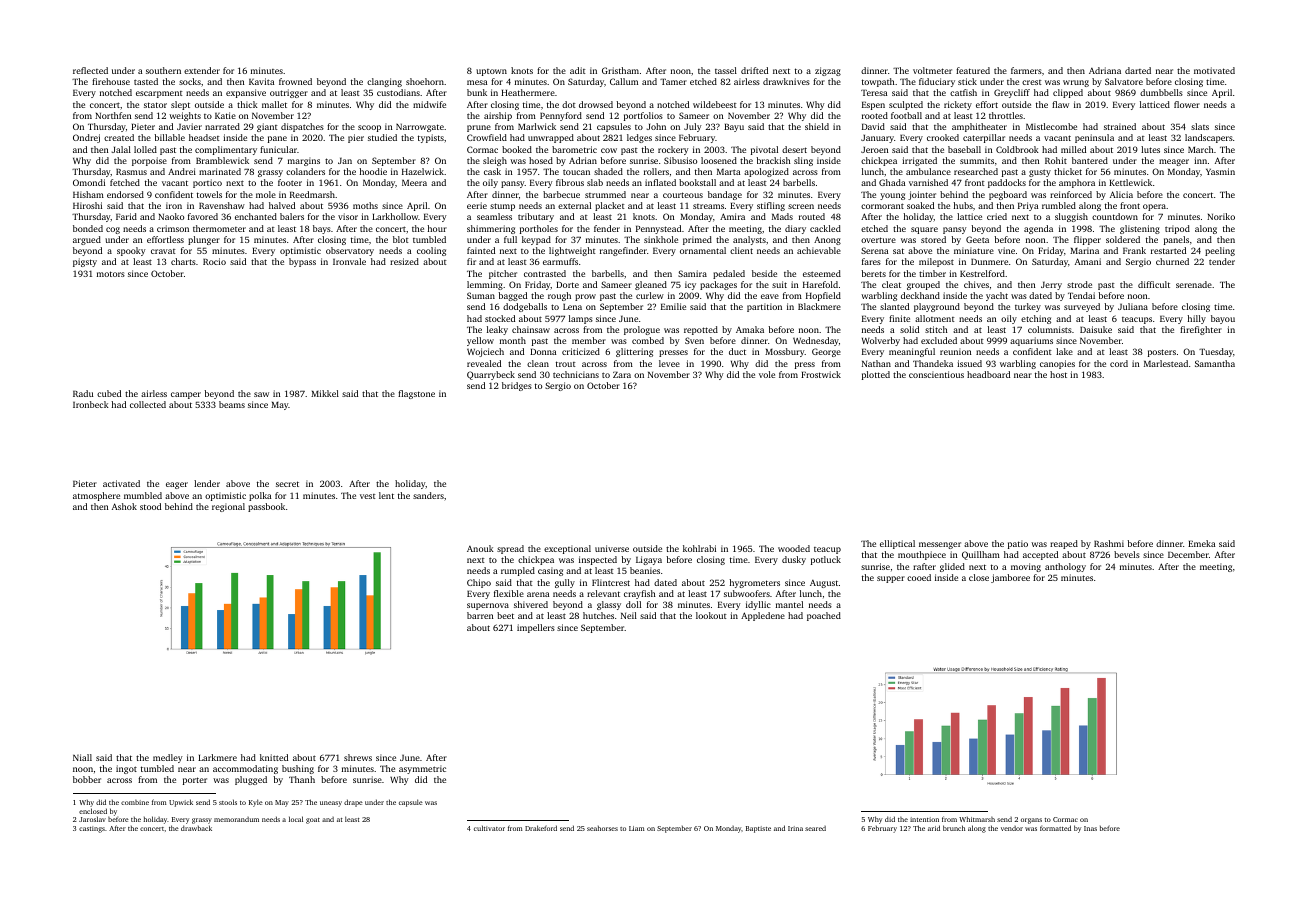 This screenshot has width=1308, height=924. I want to click on drawback, so click(196, 828).
